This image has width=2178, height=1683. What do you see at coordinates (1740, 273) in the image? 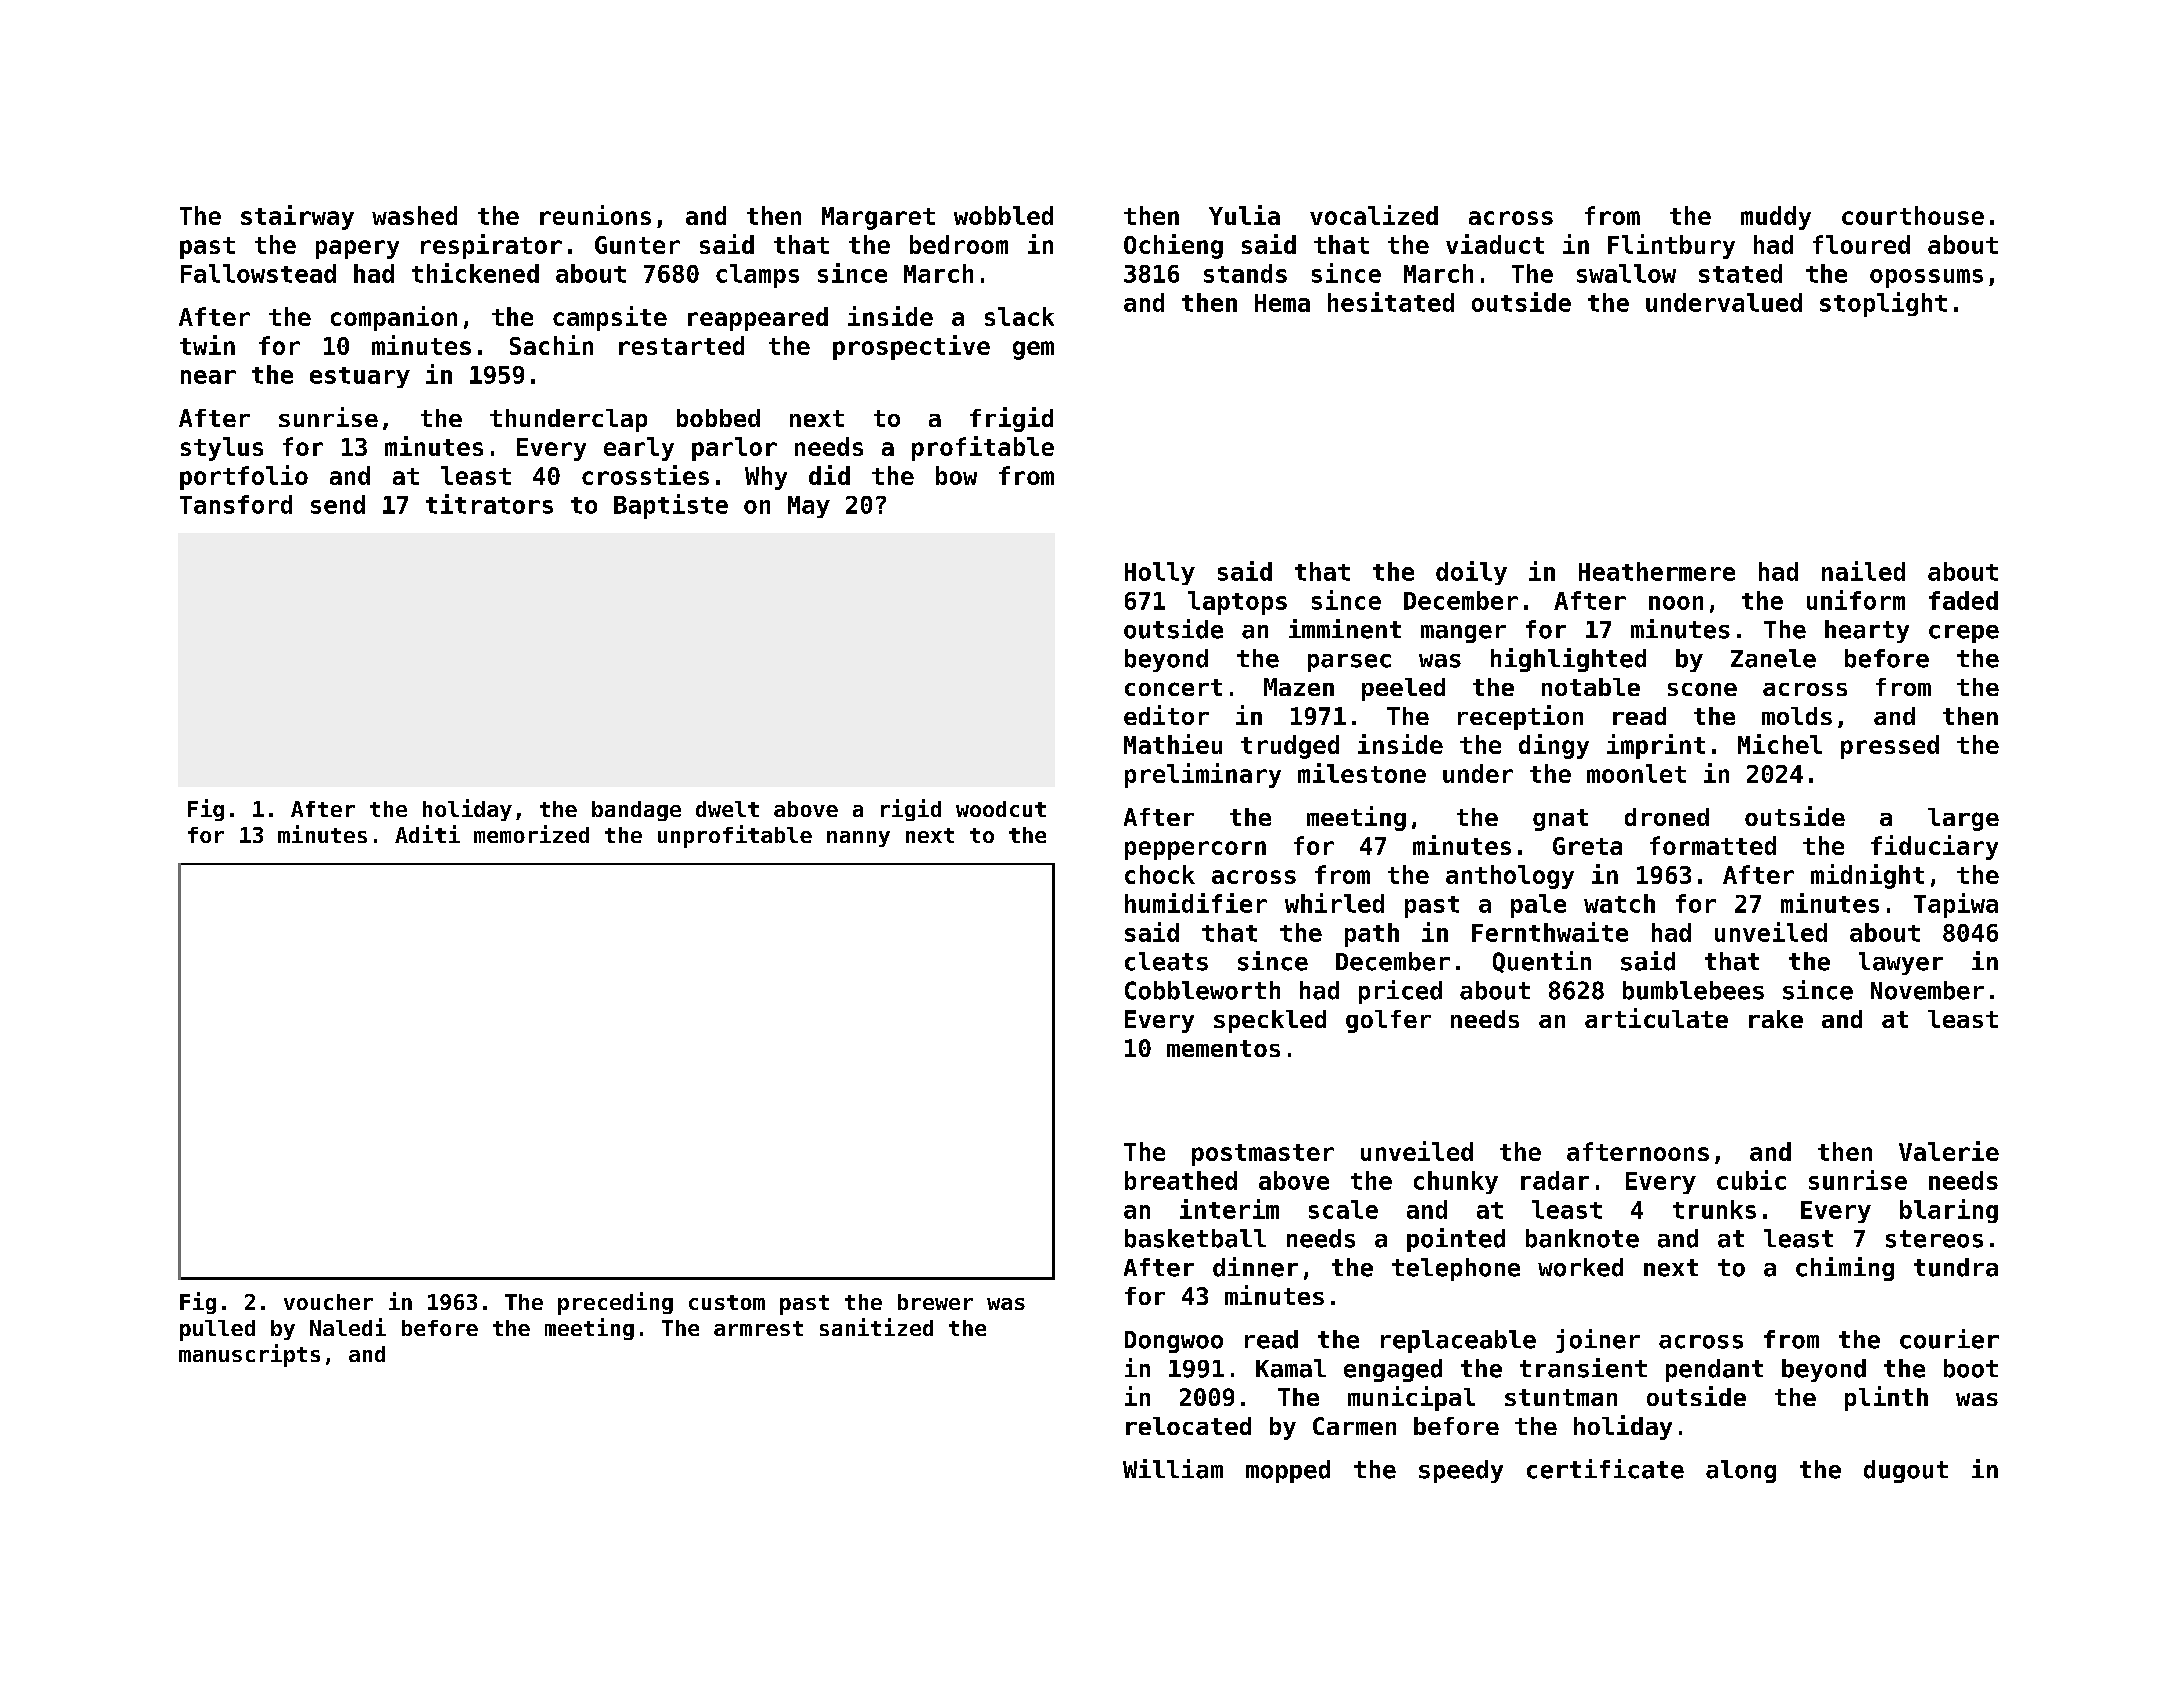
I see `stated` at bounding box center [1740, 273].
